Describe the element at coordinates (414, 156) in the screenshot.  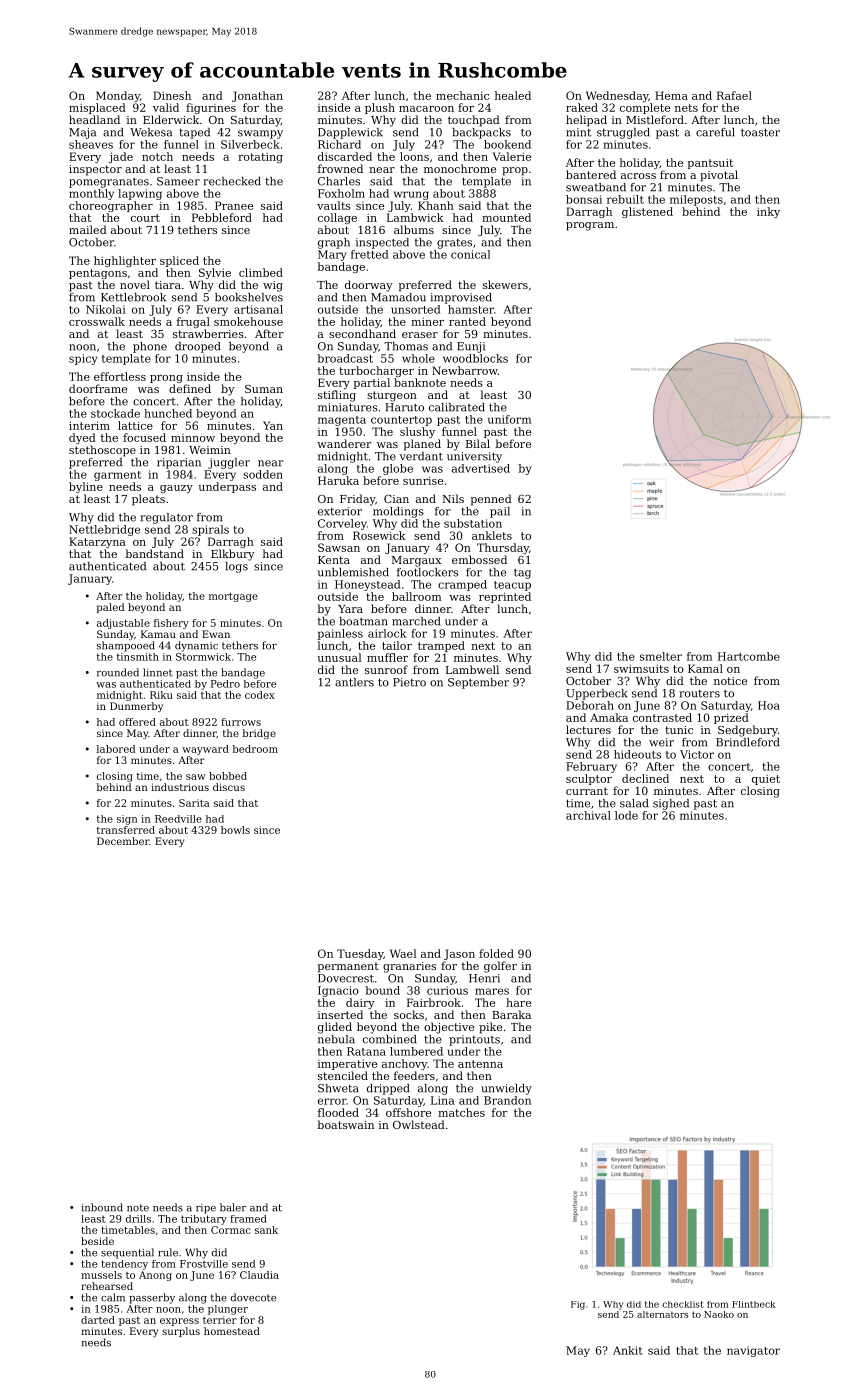
I see `loons` at that location.
